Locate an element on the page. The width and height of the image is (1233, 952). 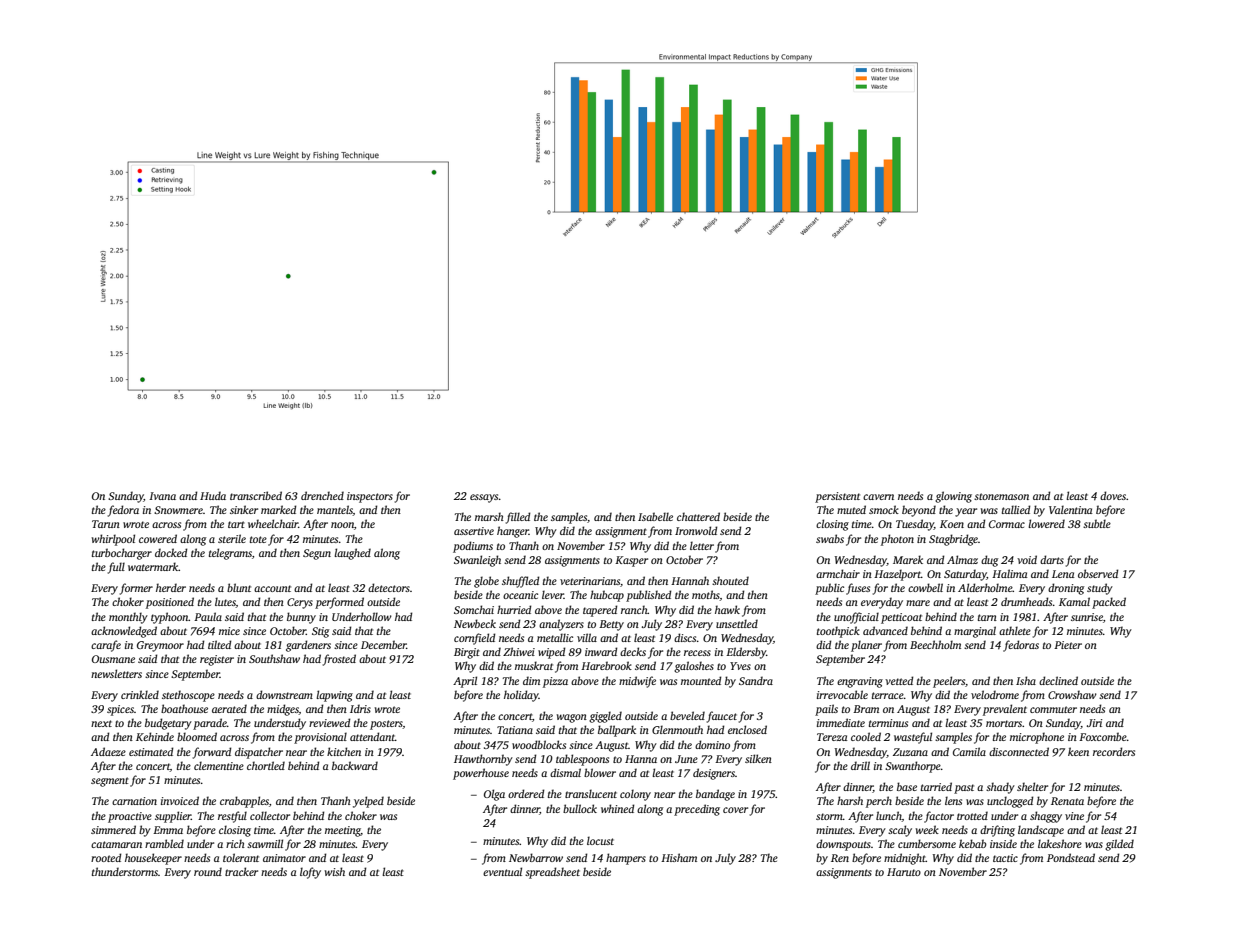
round is located at coordinates (208, 871).
